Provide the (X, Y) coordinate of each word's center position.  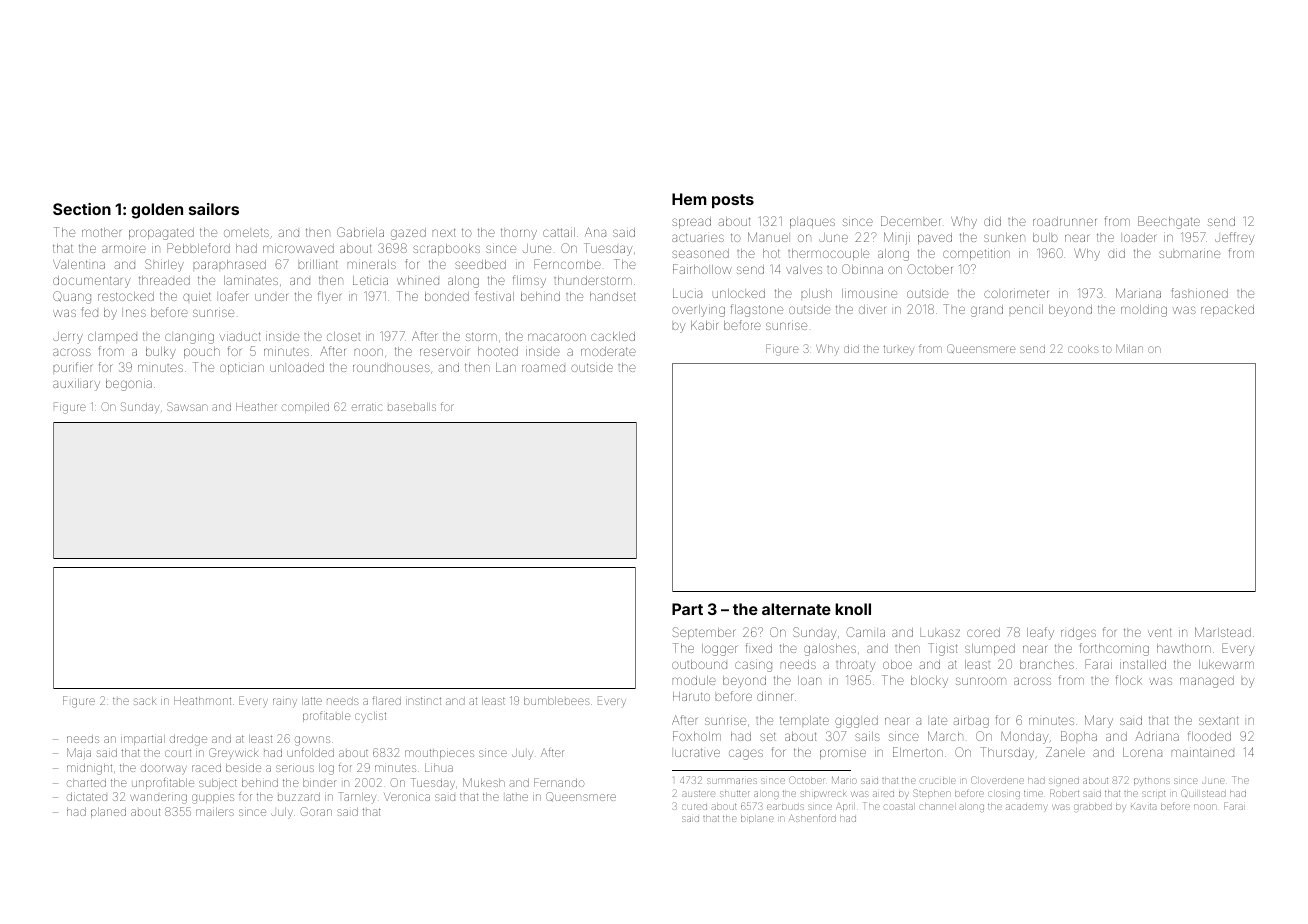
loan (809, 680)
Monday (1025, 737)
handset (612, 296)
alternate (796, 609)
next (444, 232)
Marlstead (1223, 632)
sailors (214, 209)
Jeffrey (1235, 238)
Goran (316, 811)
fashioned (1200, 293)
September (703, 633)
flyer (329, 297)
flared (386, 700)
